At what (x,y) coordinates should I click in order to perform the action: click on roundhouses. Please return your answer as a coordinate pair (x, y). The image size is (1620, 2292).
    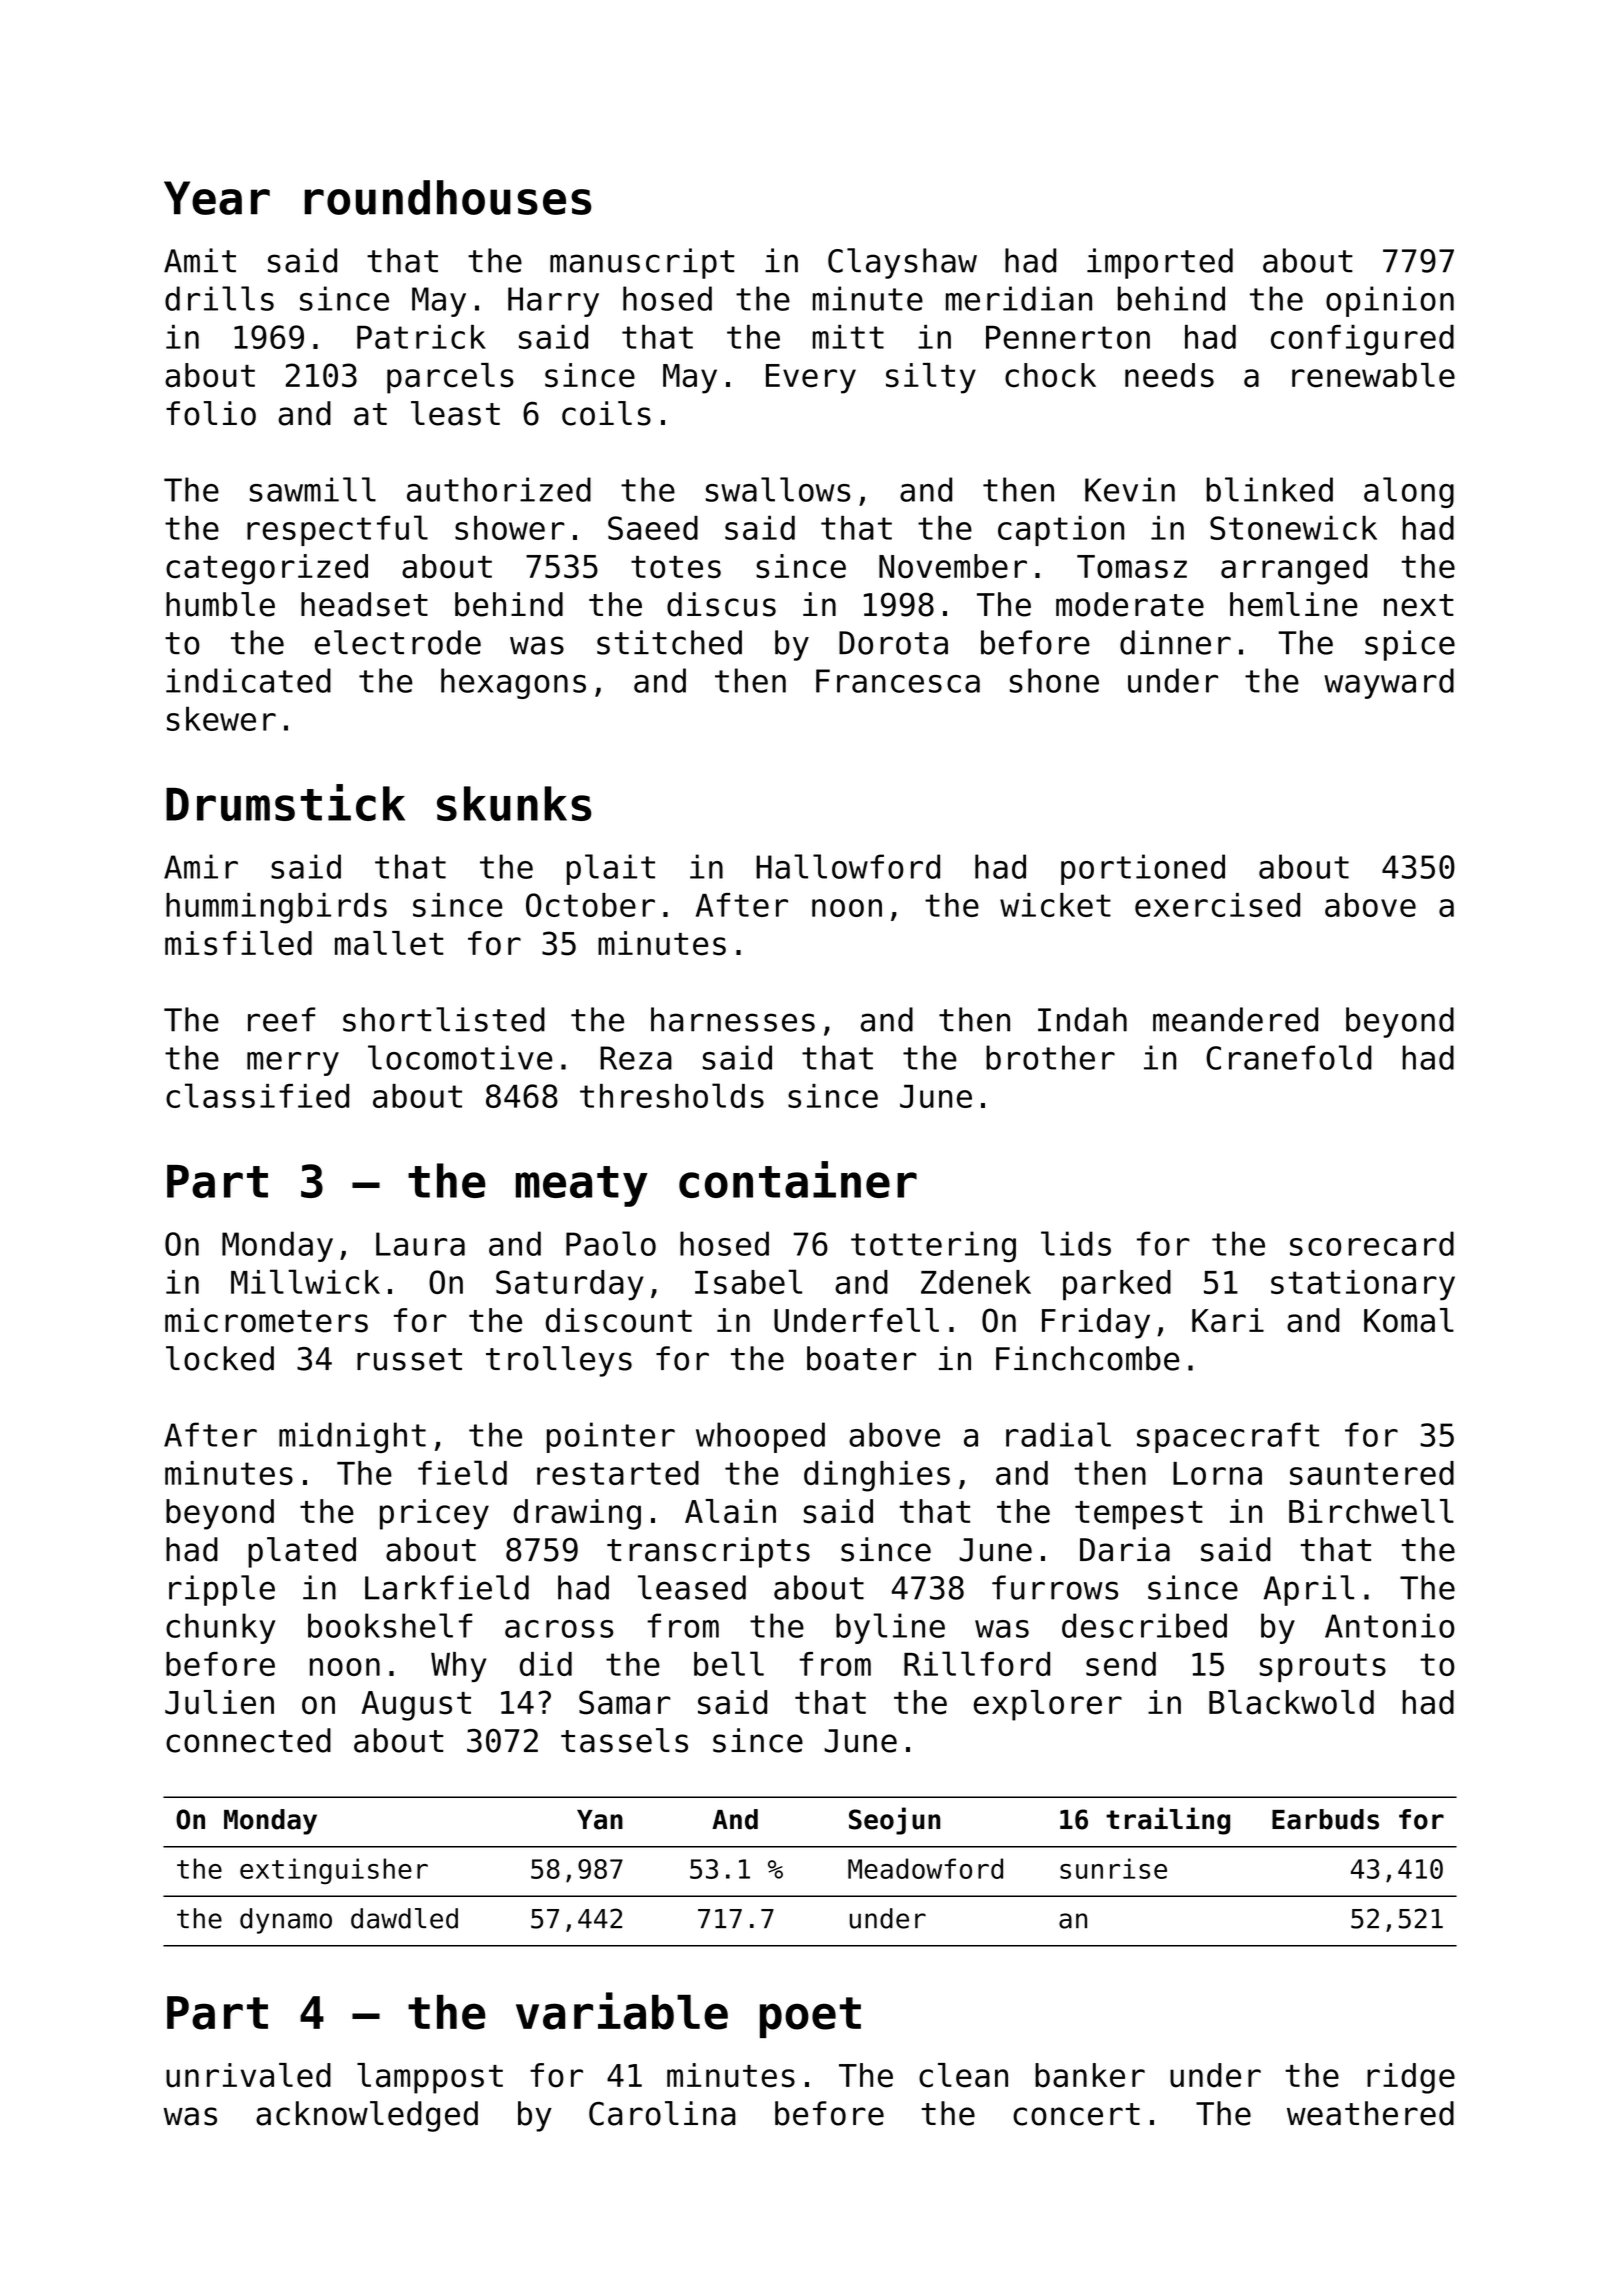
    Looking at the image, I should click on (448, 197).
